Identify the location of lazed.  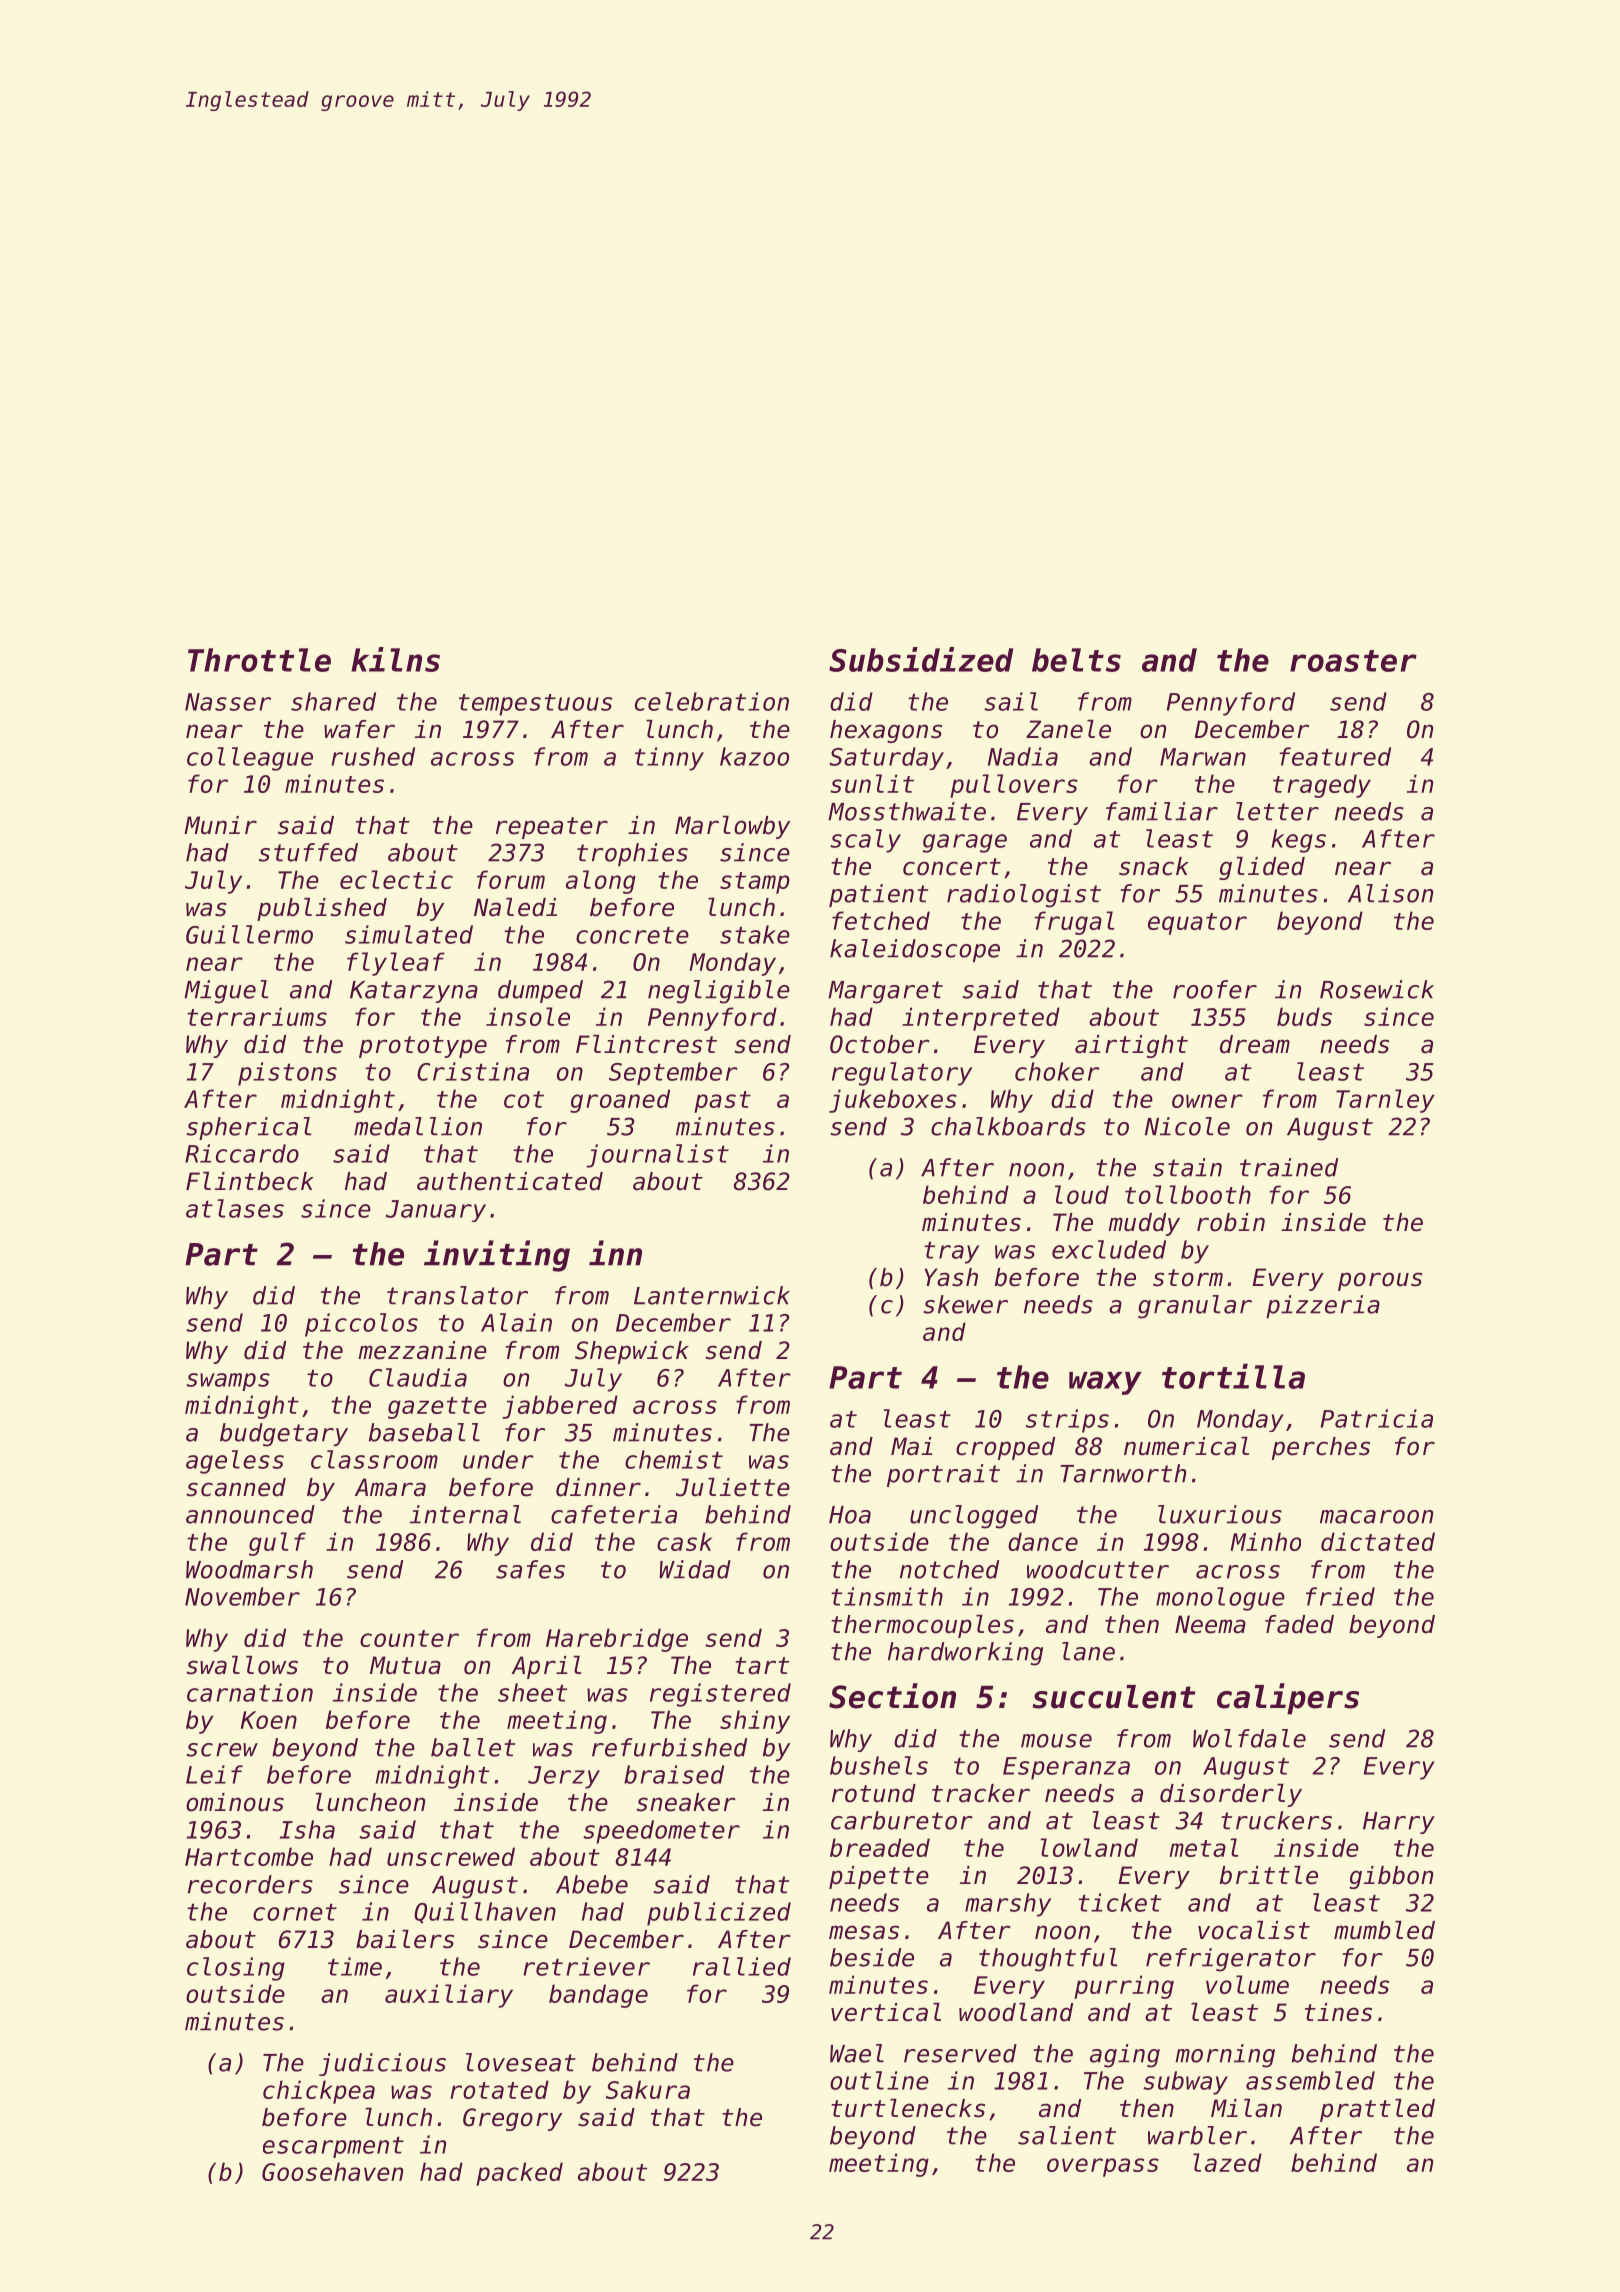
(1227, 2162).
